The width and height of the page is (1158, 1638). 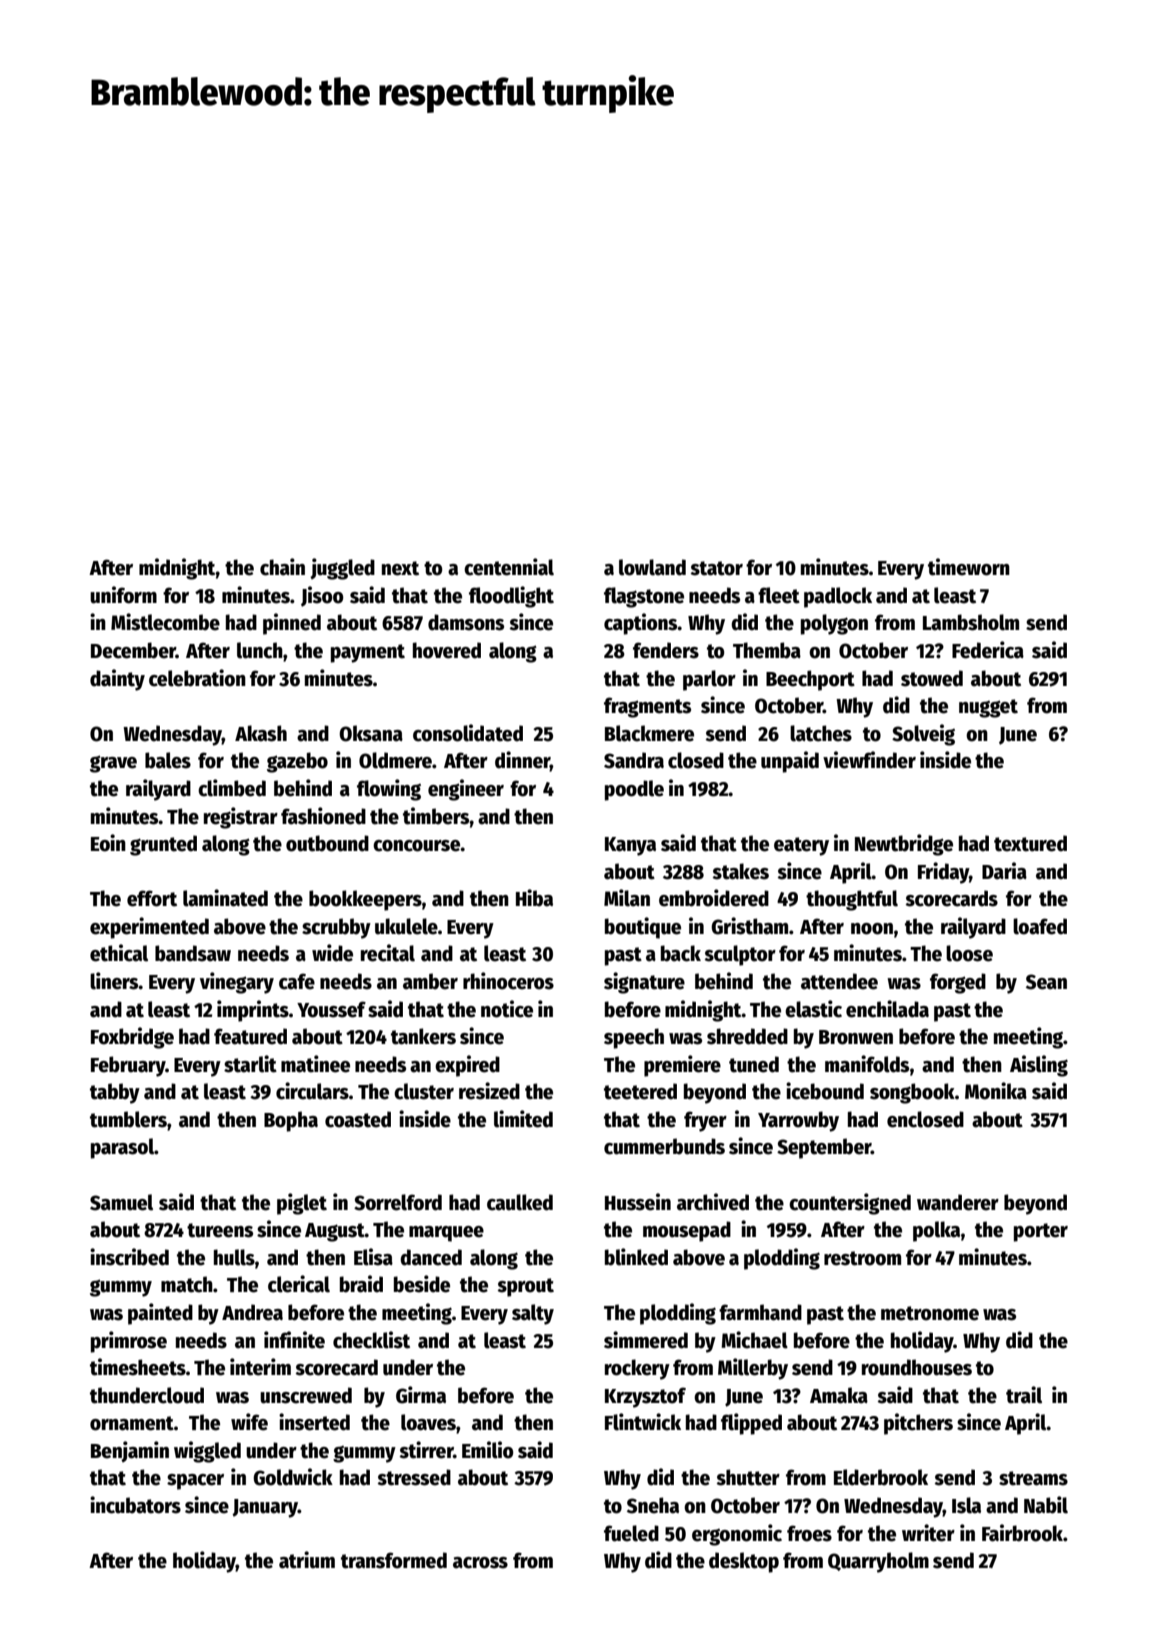 I want to click on centennial, so click(x=509, y=567).
